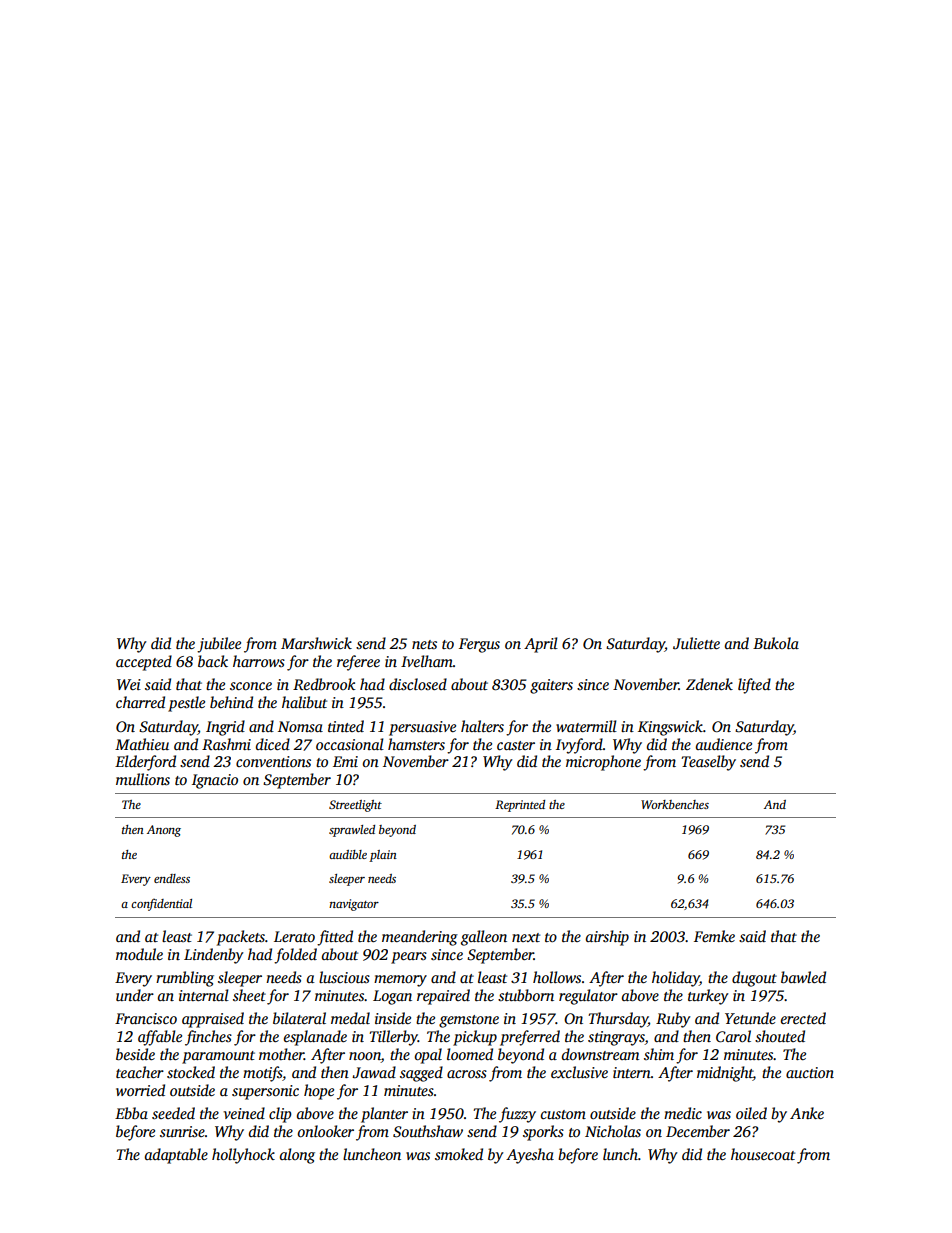  Describe the element at coordinates (459, 1154) in the screenshot. I see `smoked` at that location.
